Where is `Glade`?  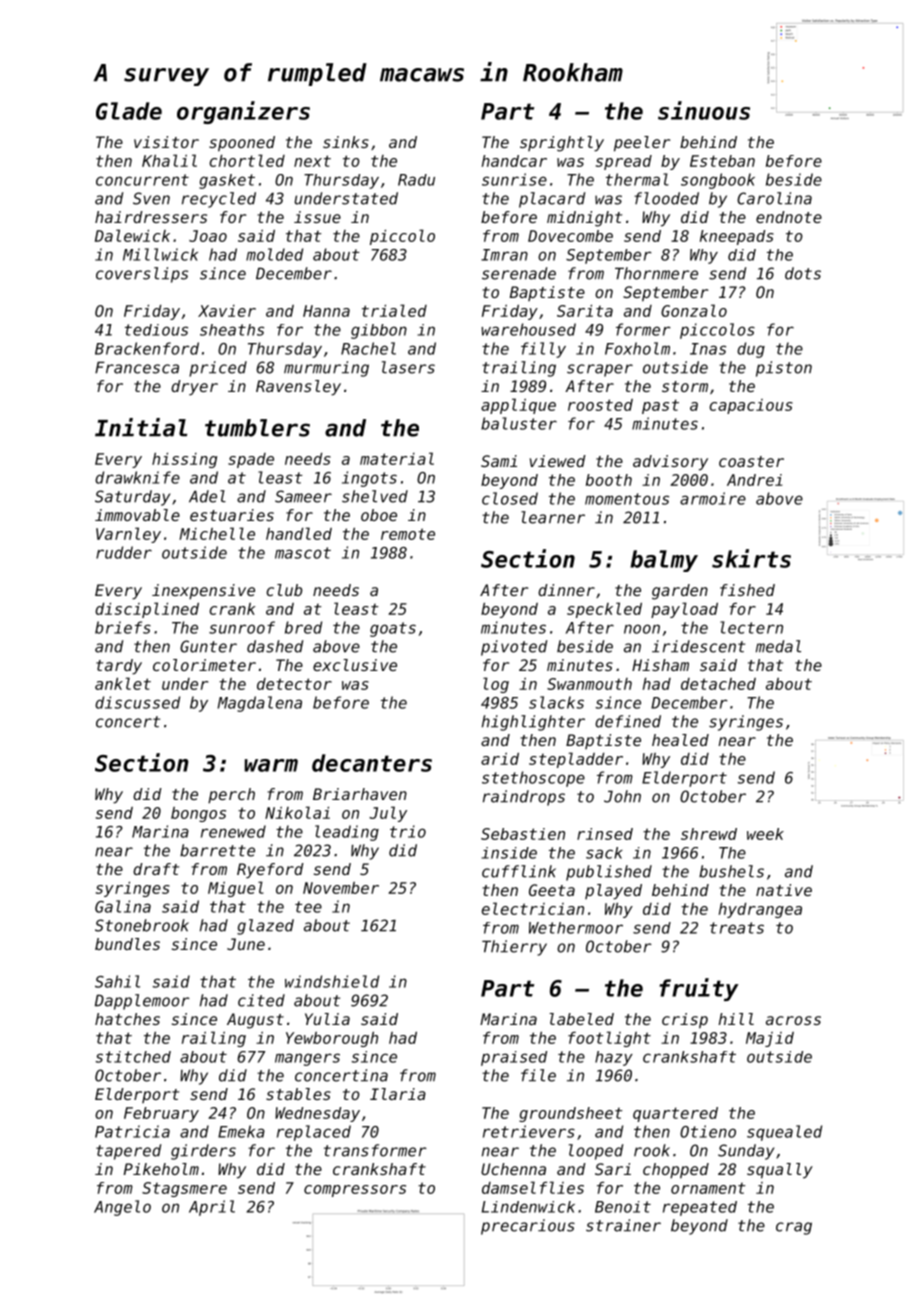 Glade is located at coordinates (129, 111).
